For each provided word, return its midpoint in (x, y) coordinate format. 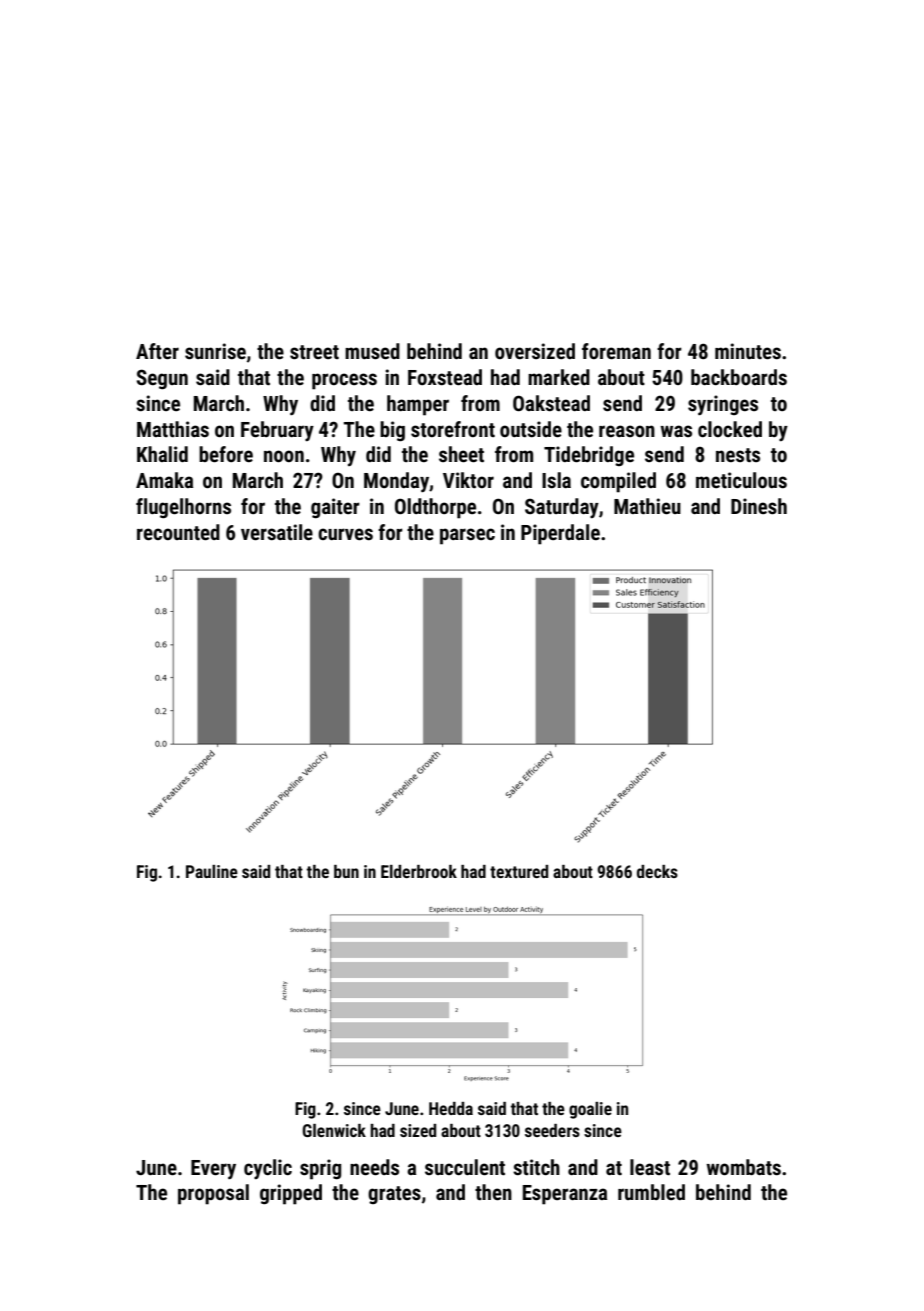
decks (657, 871)
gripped (291, 1194)
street (314, 352)
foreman (616, 351)
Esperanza (565, 1195)
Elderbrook (419, 871)
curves (345, 534)
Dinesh (759, 506)
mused (372, 351)
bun (346, 871)
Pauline (212, 871)
